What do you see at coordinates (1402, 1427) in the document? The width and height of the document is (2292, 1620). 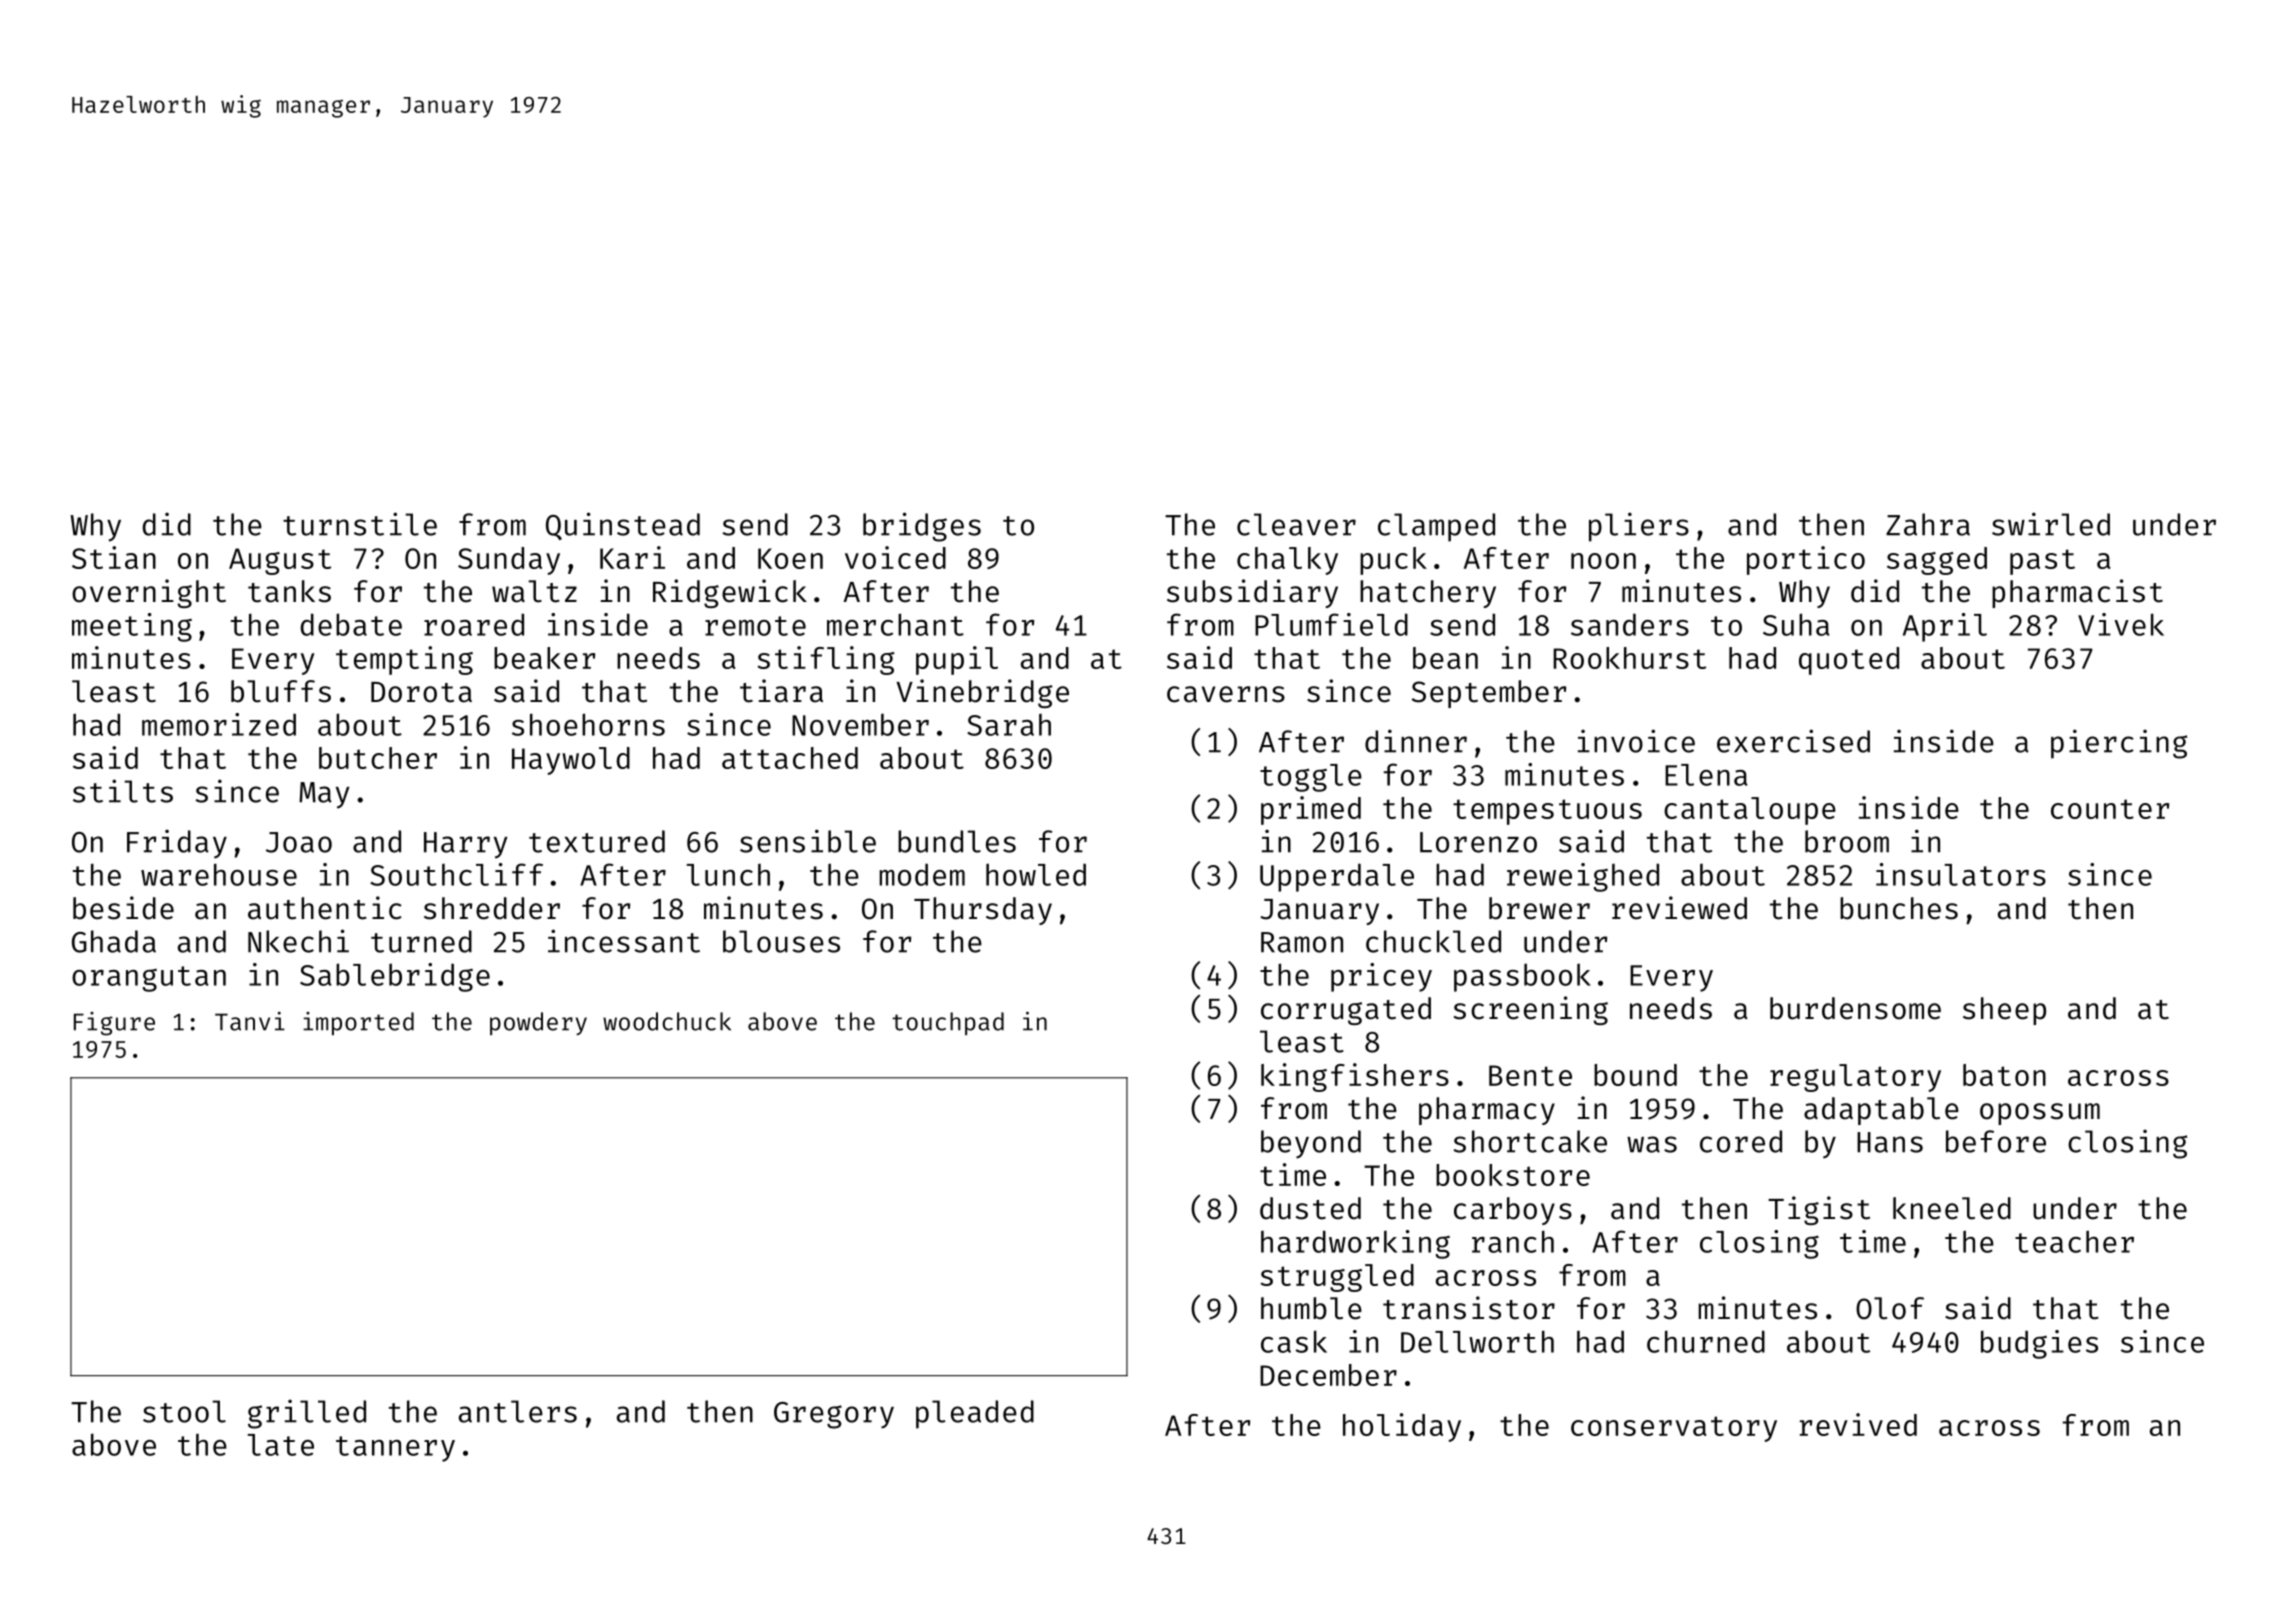 I see `holiday` at bounding box center [1402, 1427].
